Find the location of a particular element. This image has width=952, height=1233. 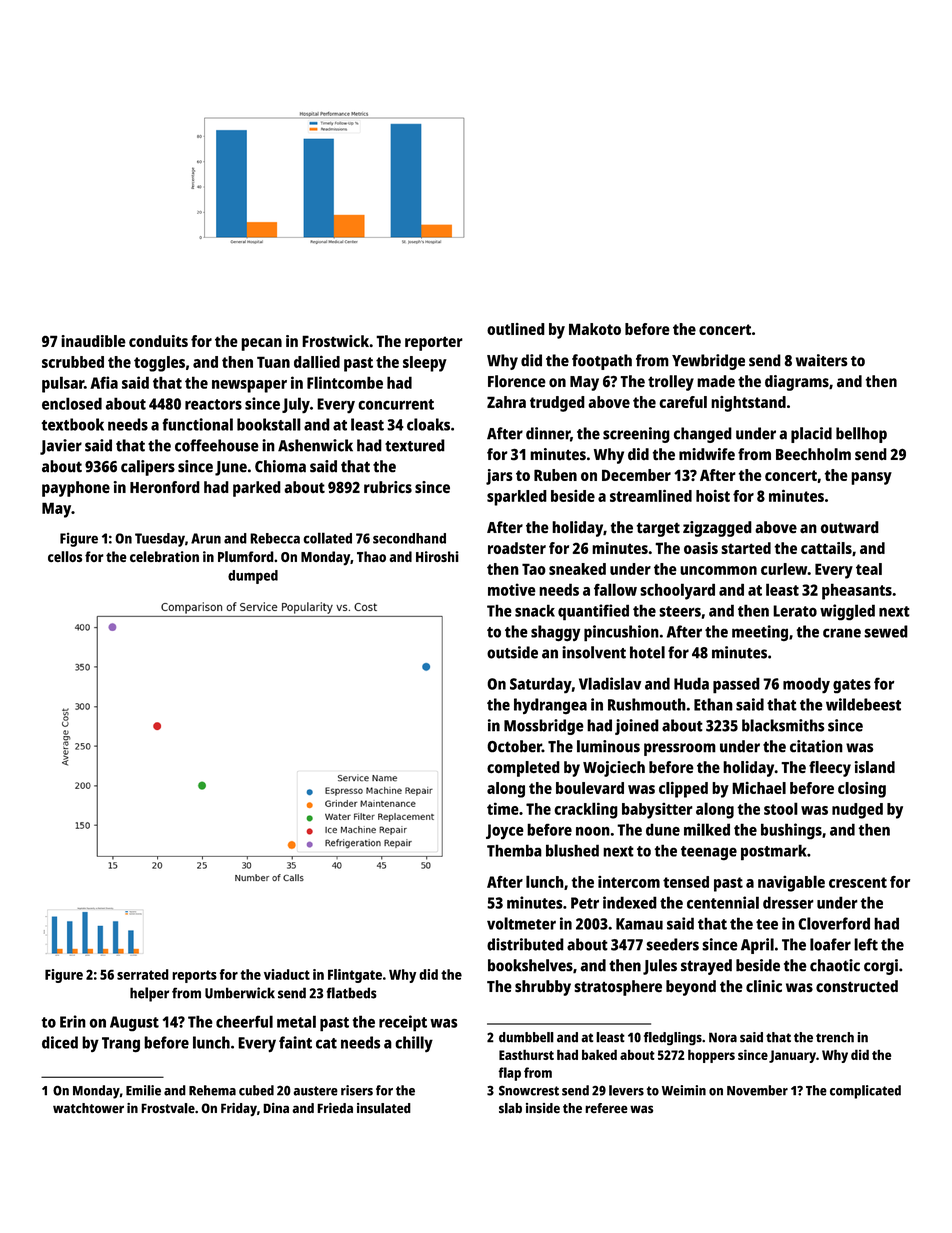

cellos is located at coordinates (65, 556).
